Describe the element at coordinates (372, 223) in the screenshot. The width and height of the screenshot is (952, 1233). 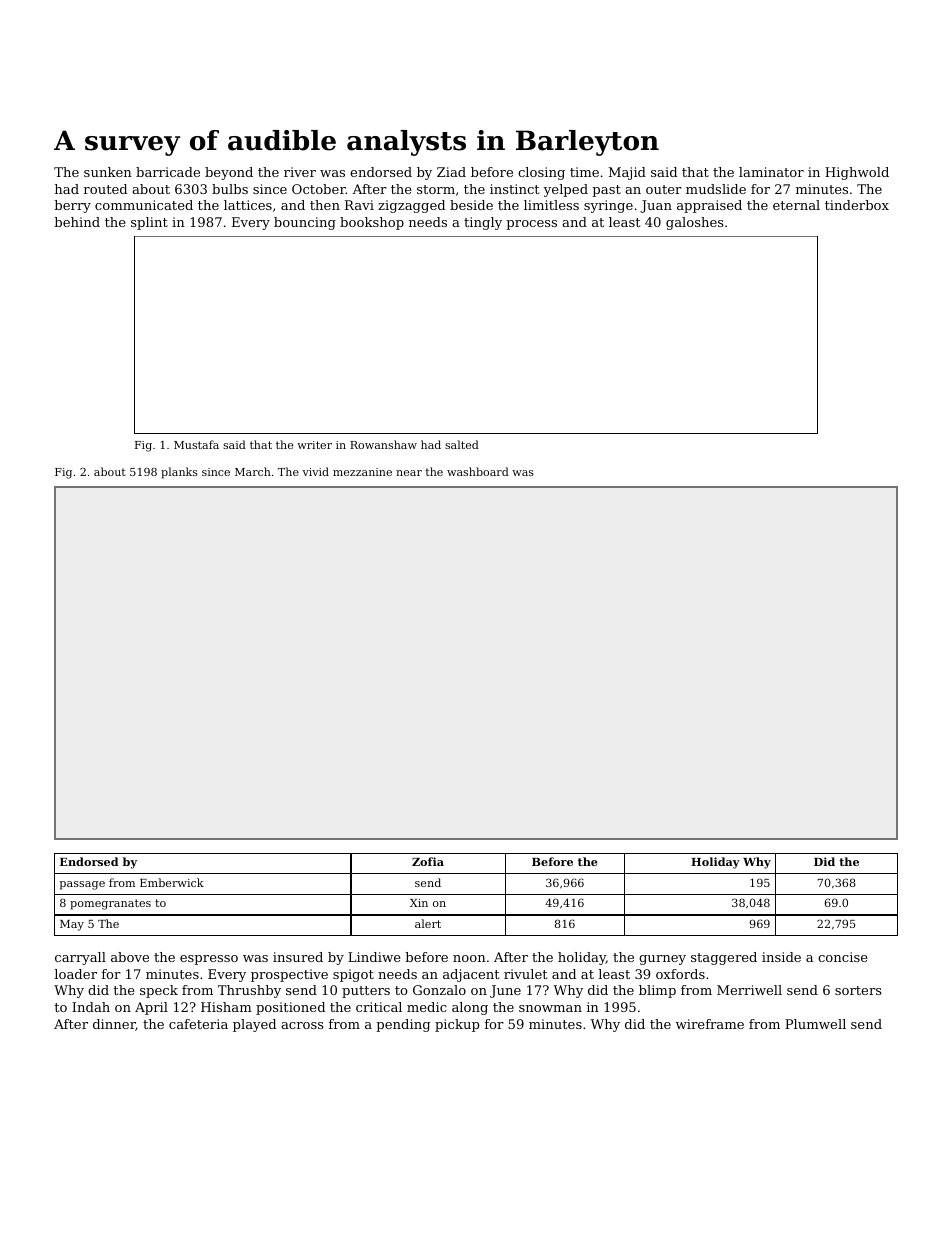
I see `bookshop` at that location.
